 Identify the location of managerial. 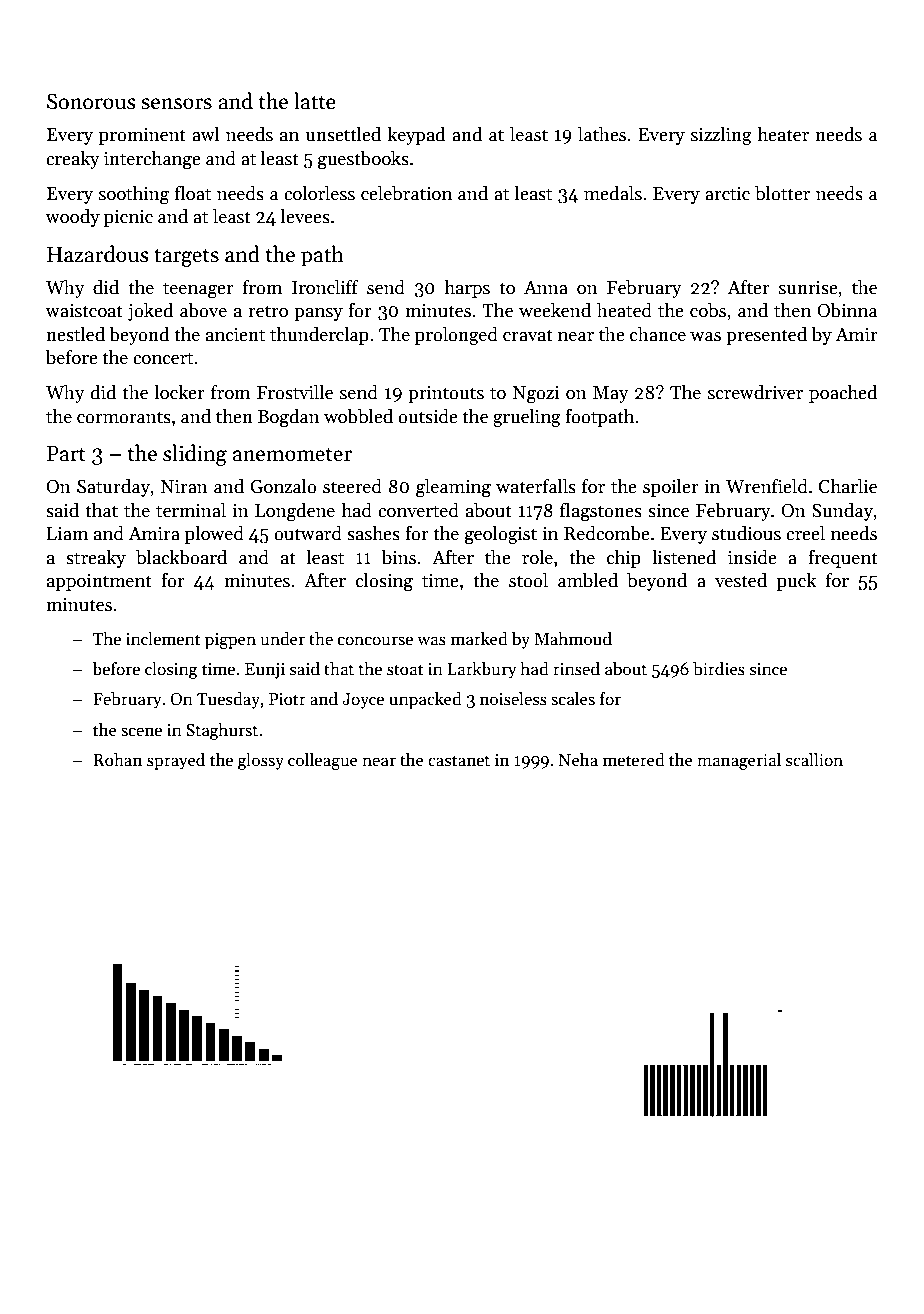
(739, 761).
